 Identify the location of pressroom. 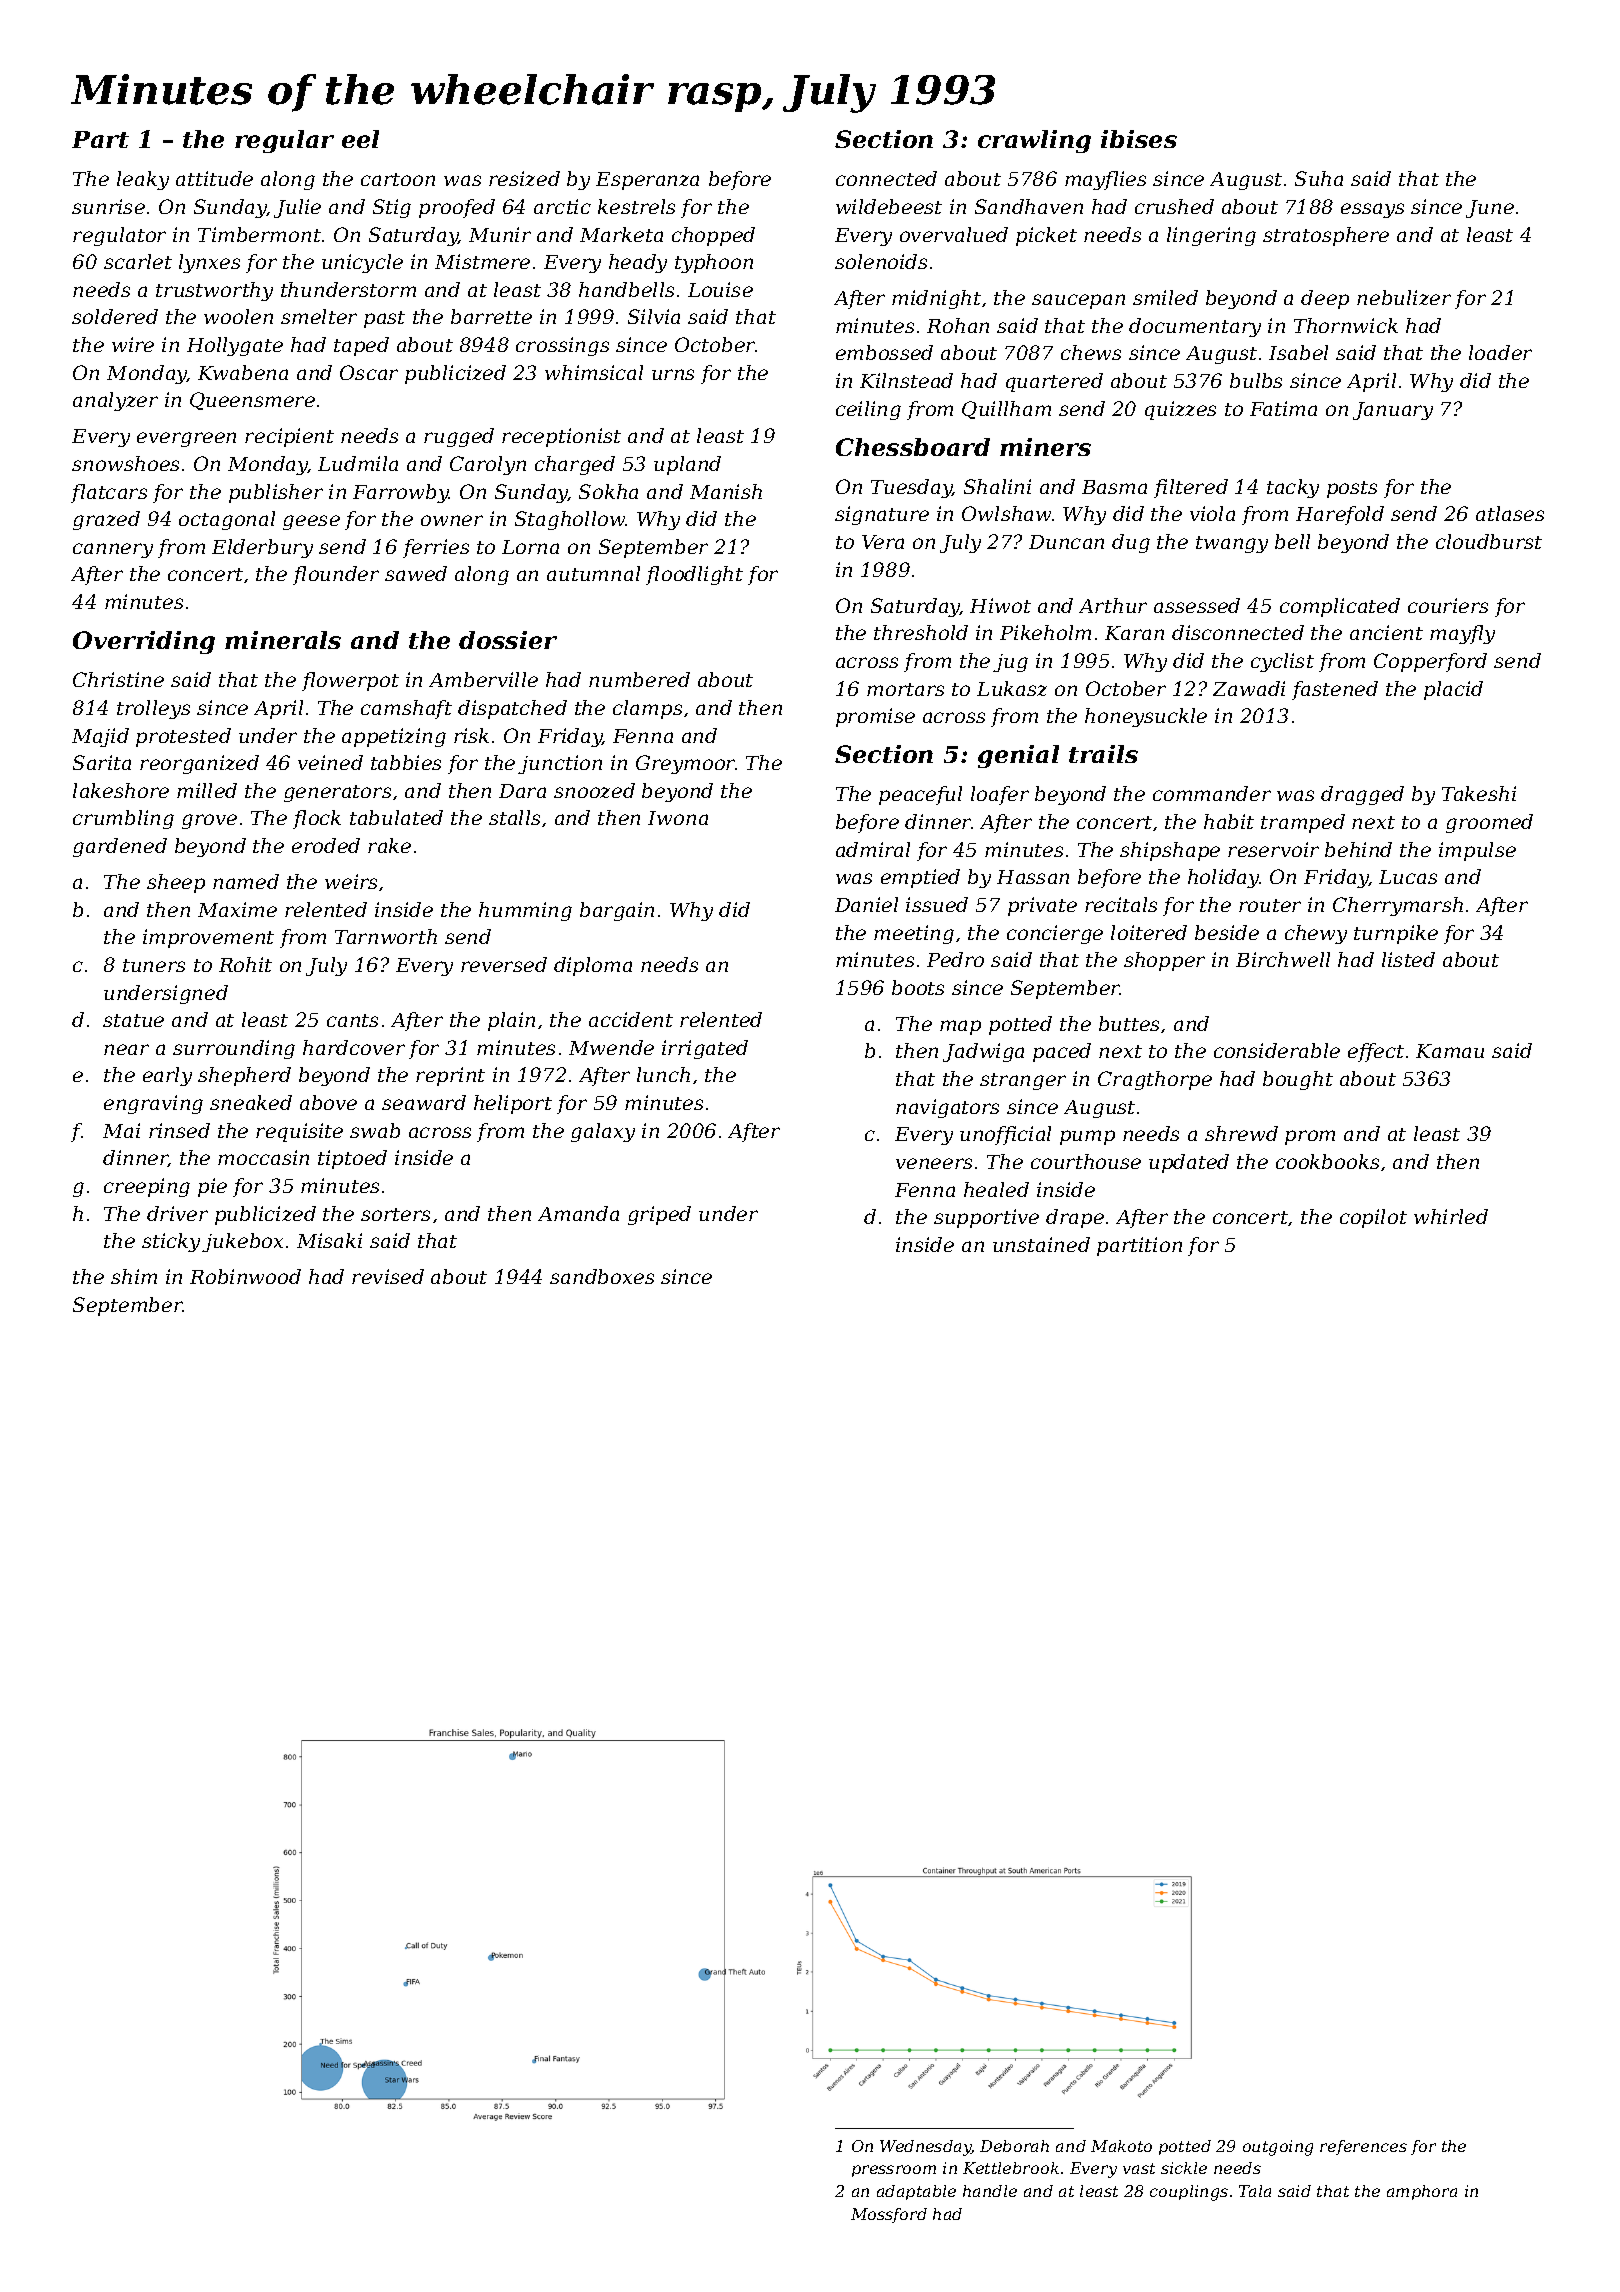
(894, 2171).
